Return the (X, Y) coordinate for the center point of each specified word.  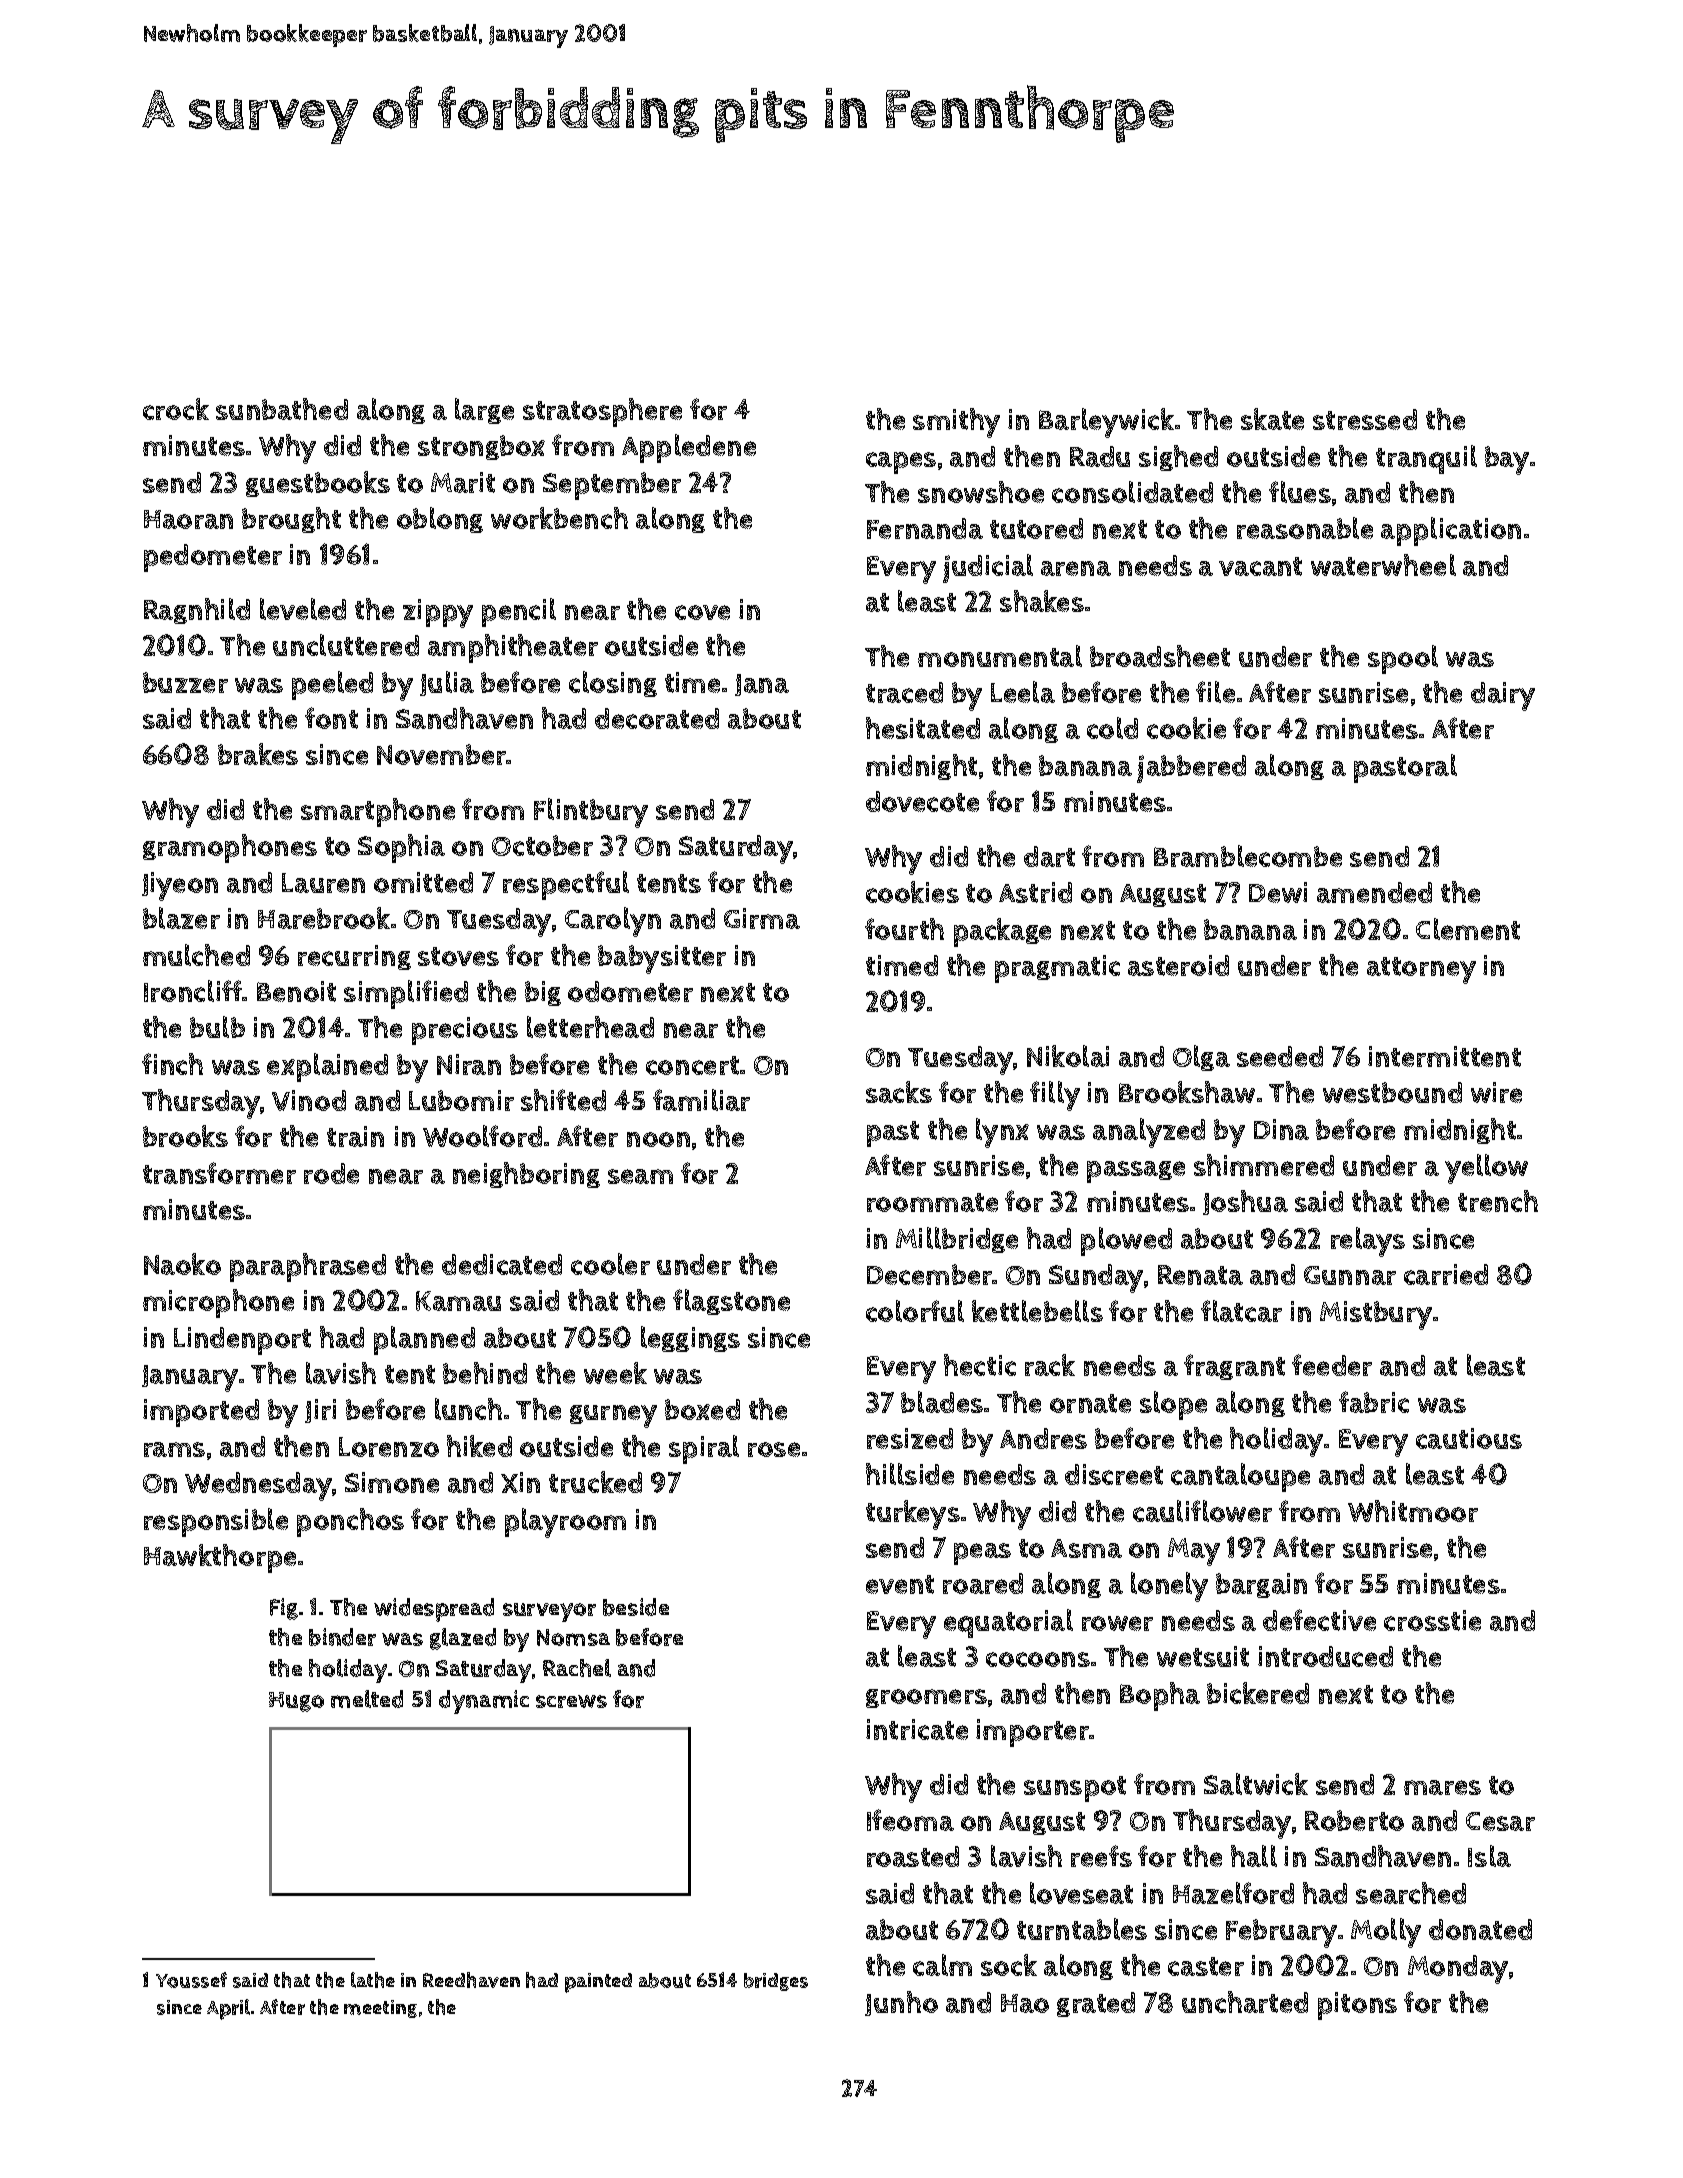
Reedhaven (471, 1980)
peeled (332, 685)
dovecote (922, 801)
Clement (1468, 929)
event (900, 1584)
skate (1272, 419)
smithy (956, 423)
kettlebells (1037, 1311)
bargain (1261, 1585)
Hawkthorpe (220, 1558)
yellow (1486, 1169)
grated (1096, 2004)
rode (331, 1173)
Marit (463, 482)
